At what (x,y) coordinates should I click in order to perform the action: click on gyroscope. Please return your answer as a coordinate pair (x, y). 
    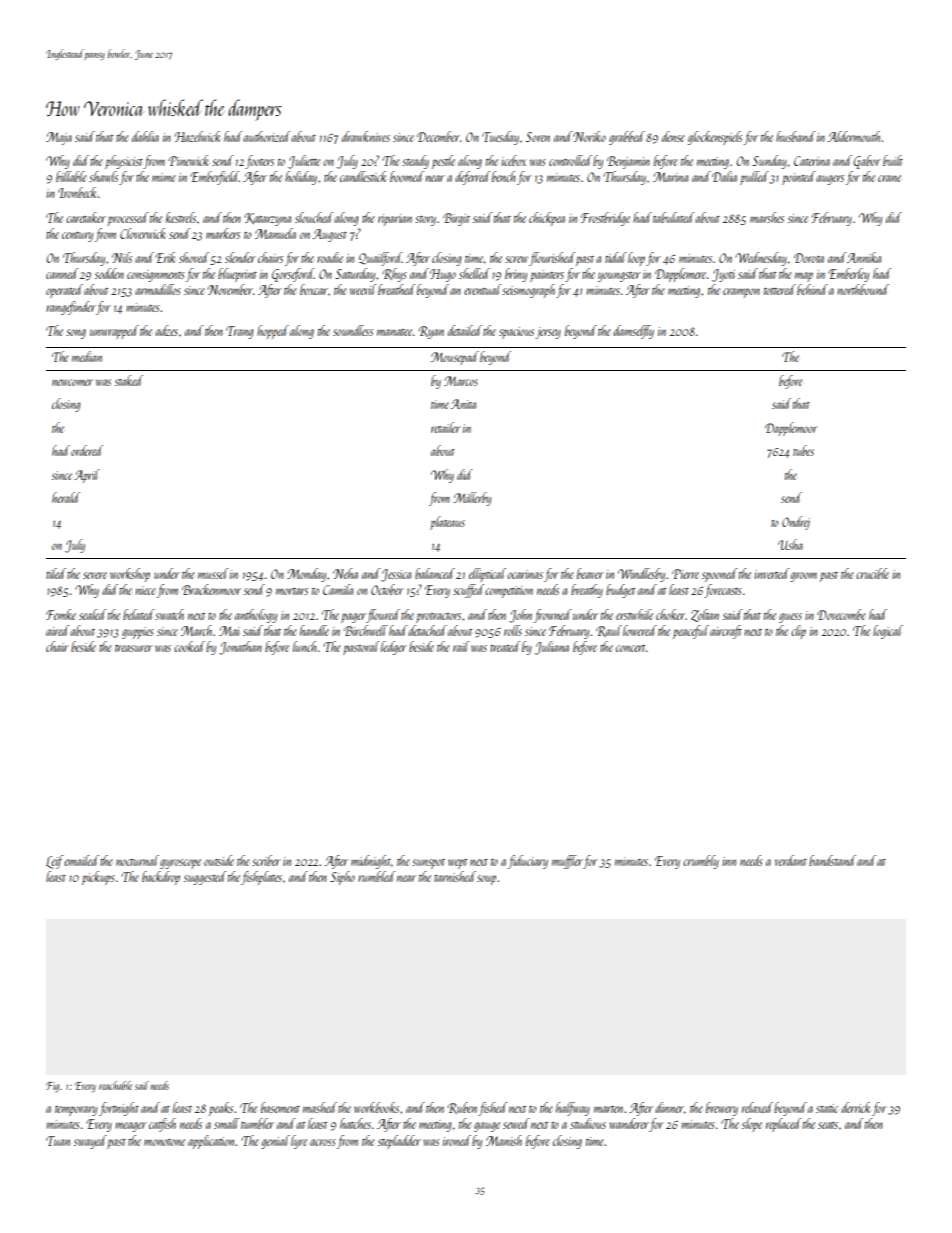
    Looking at the image, I should click on (180, 864).
